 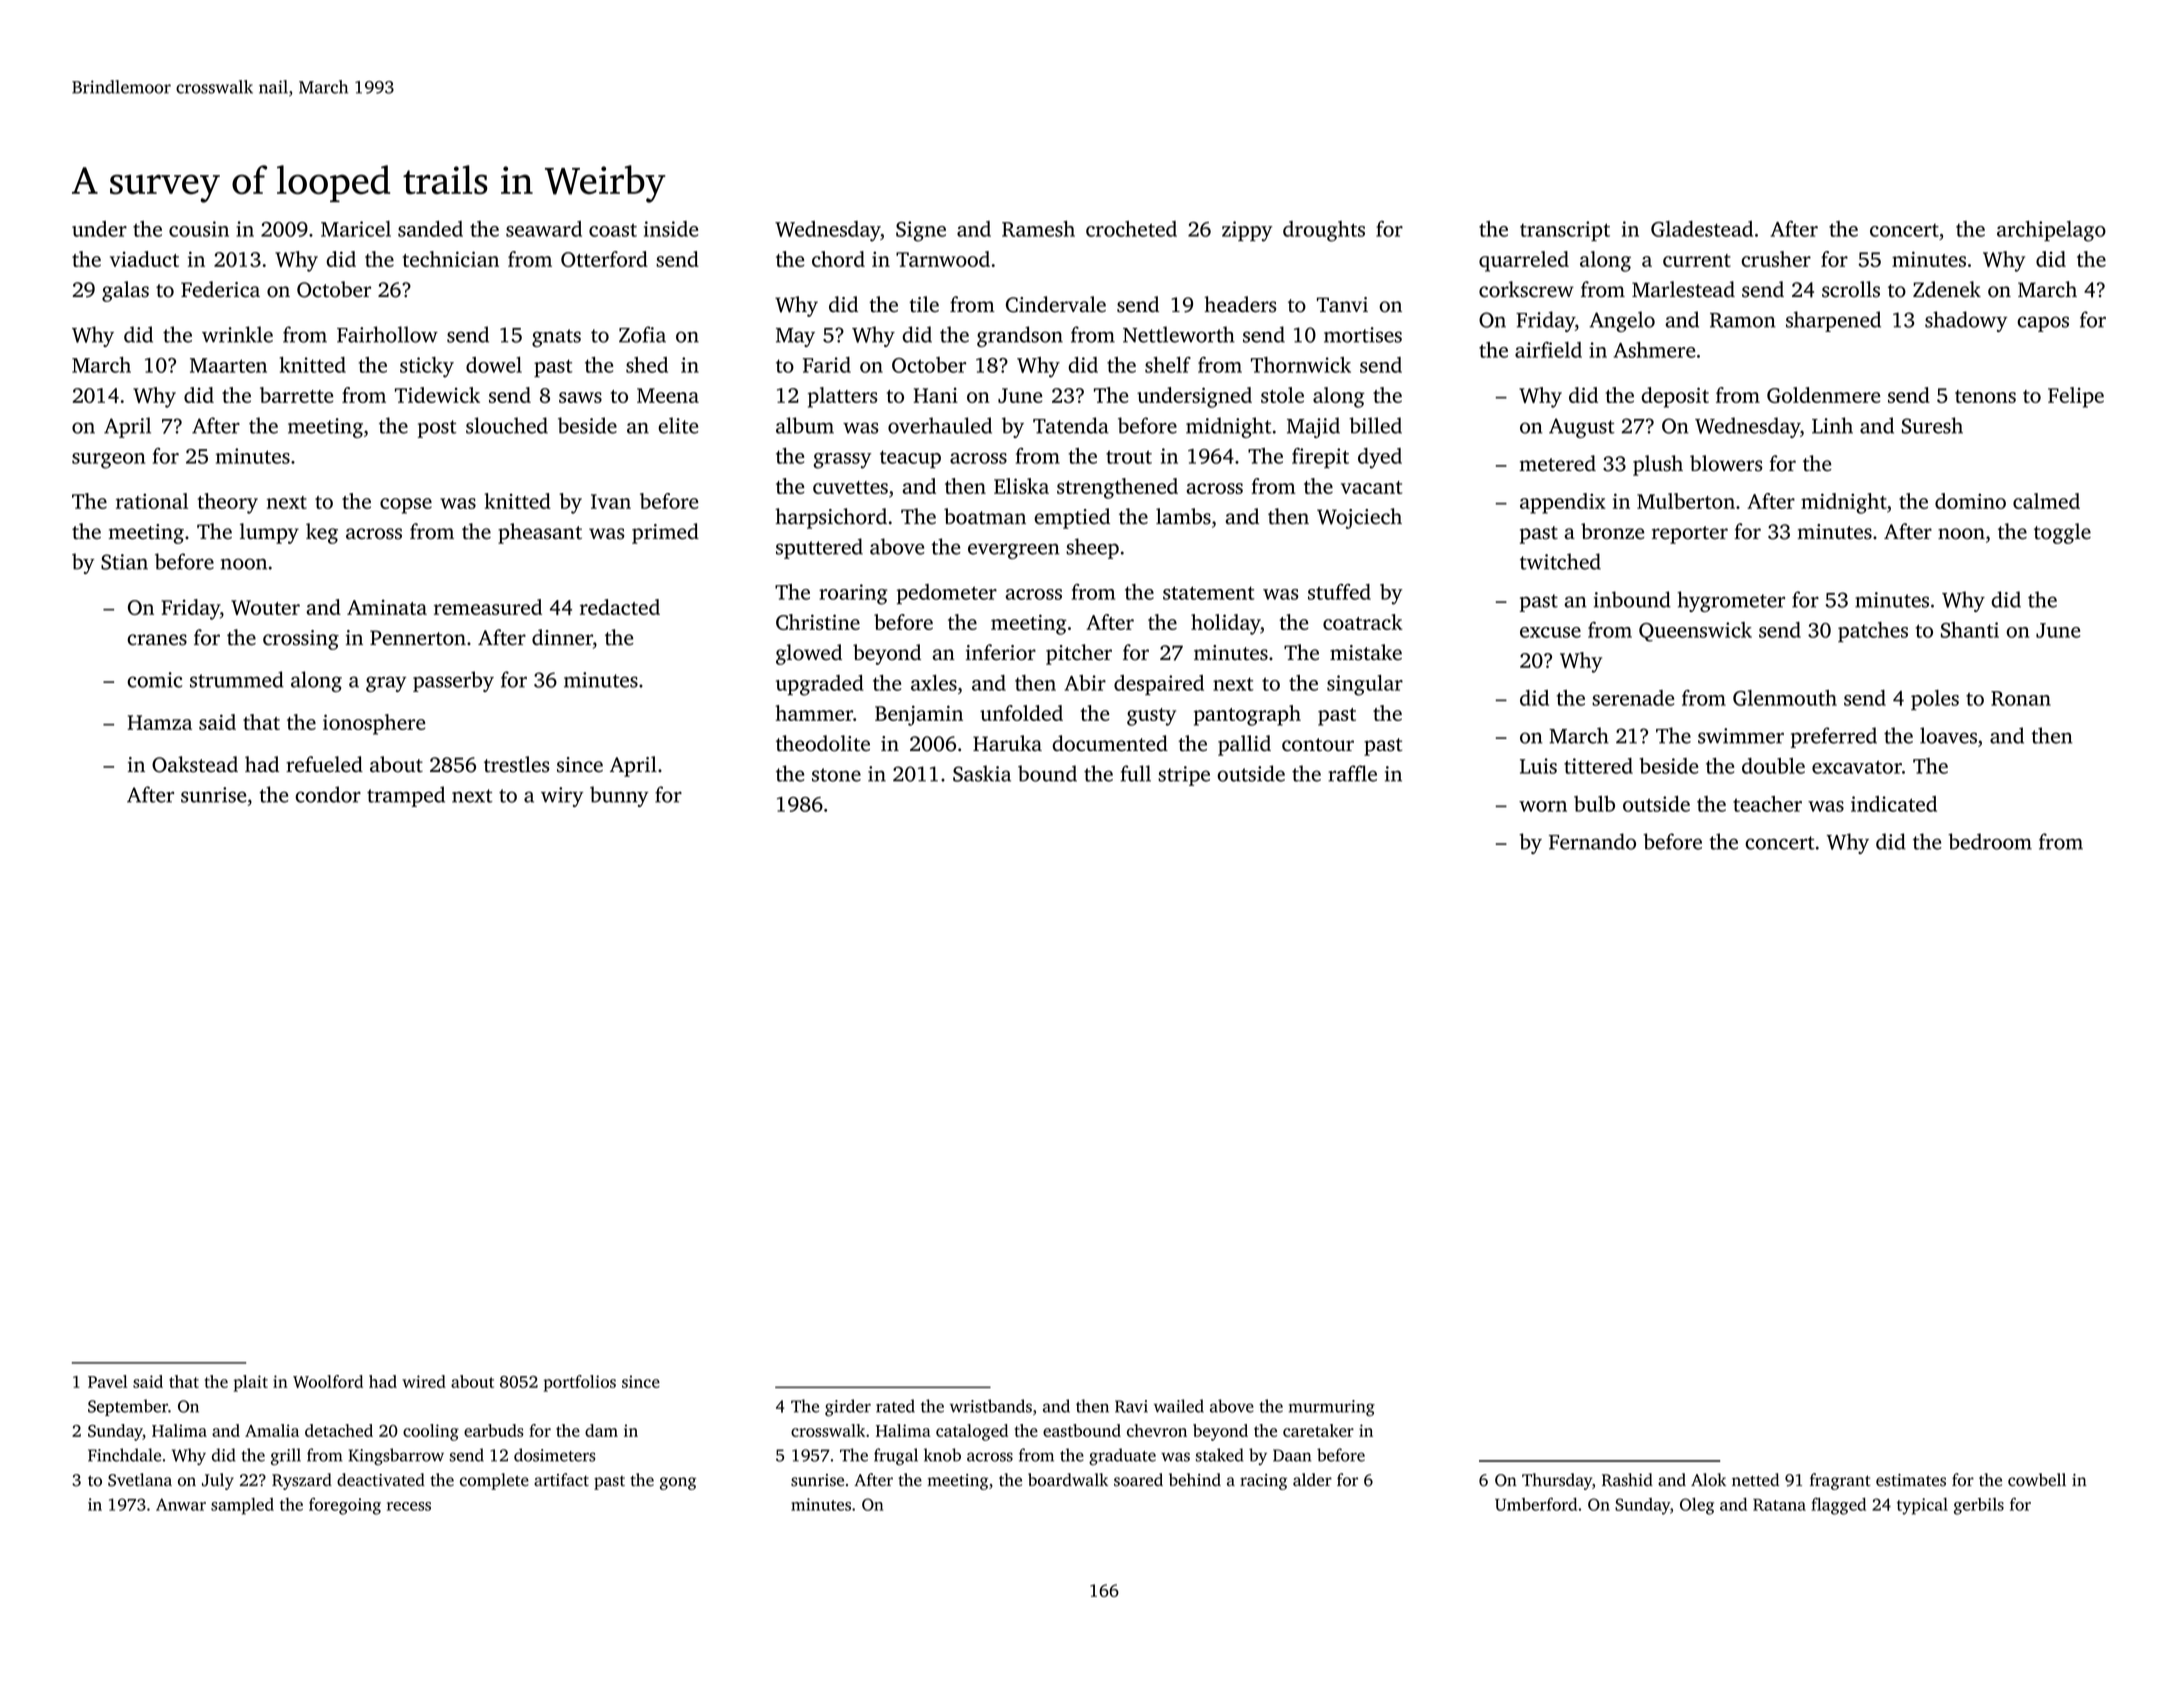 I want to click on Hani, so click(x=936, y=395).
